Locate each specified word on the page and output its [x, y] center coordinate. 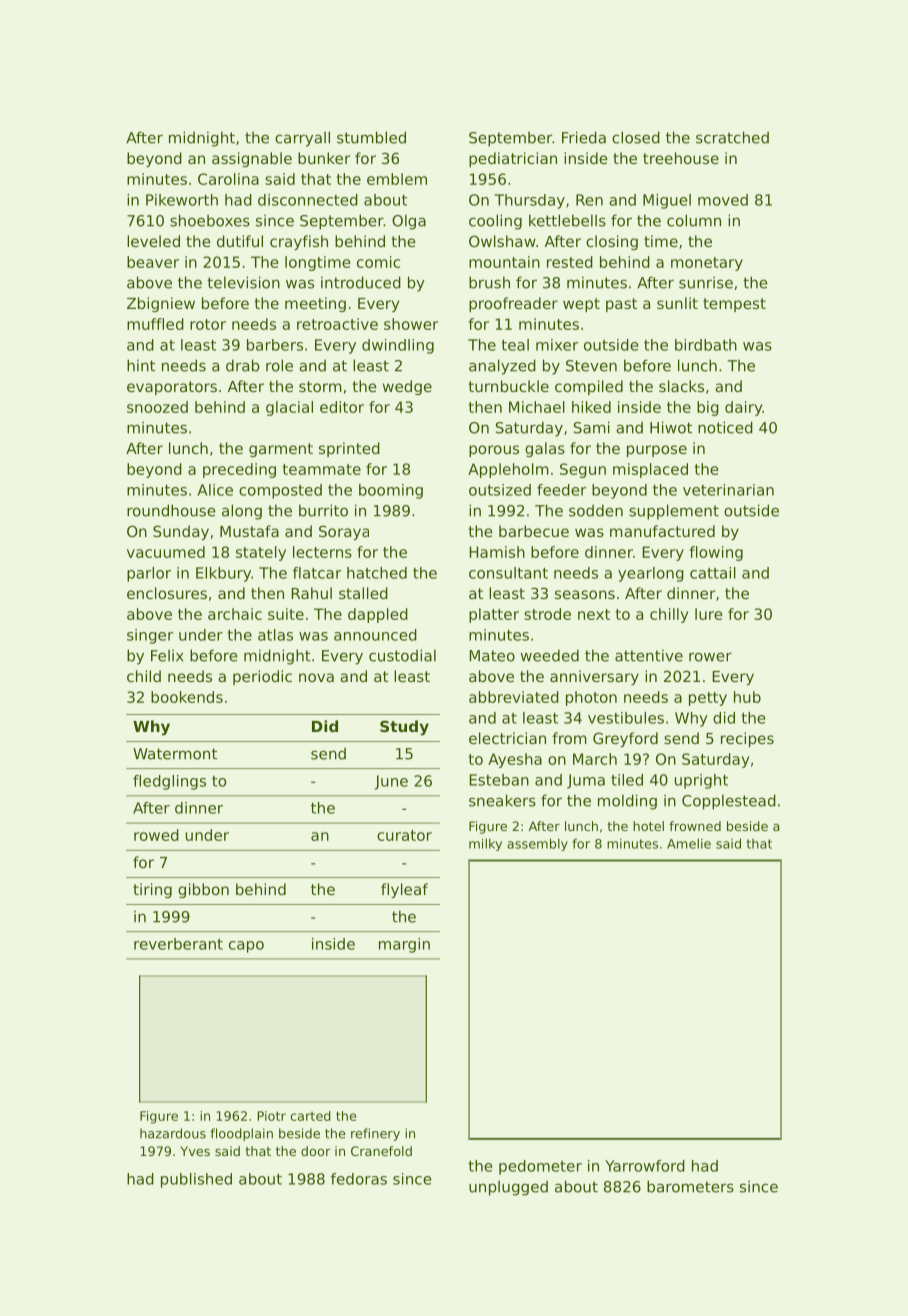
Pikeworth [182, 200]
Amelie [689, 843]
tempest [734, 305]
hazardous [173, 1133]
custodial [402, 655]
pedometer [540, 1167]
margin [404, 945]
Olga [409, 222]
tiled [627, 780]
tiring [152, 890]
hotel [648, 826]
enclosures [167, 593]
